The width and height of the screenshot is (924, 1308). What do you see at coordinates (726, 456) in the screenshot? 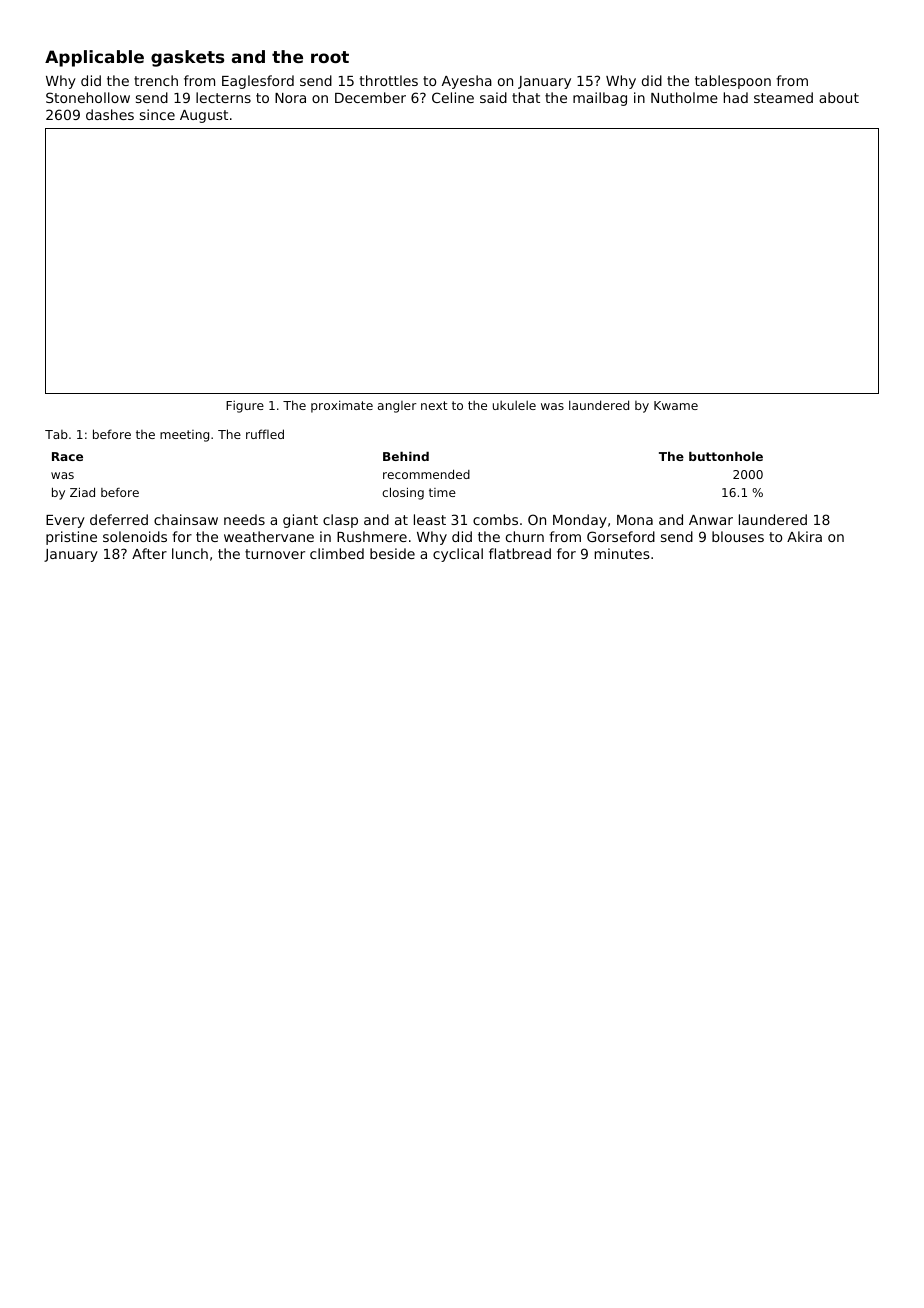
I see `buttonhole` at bounding box center [726, 456].
